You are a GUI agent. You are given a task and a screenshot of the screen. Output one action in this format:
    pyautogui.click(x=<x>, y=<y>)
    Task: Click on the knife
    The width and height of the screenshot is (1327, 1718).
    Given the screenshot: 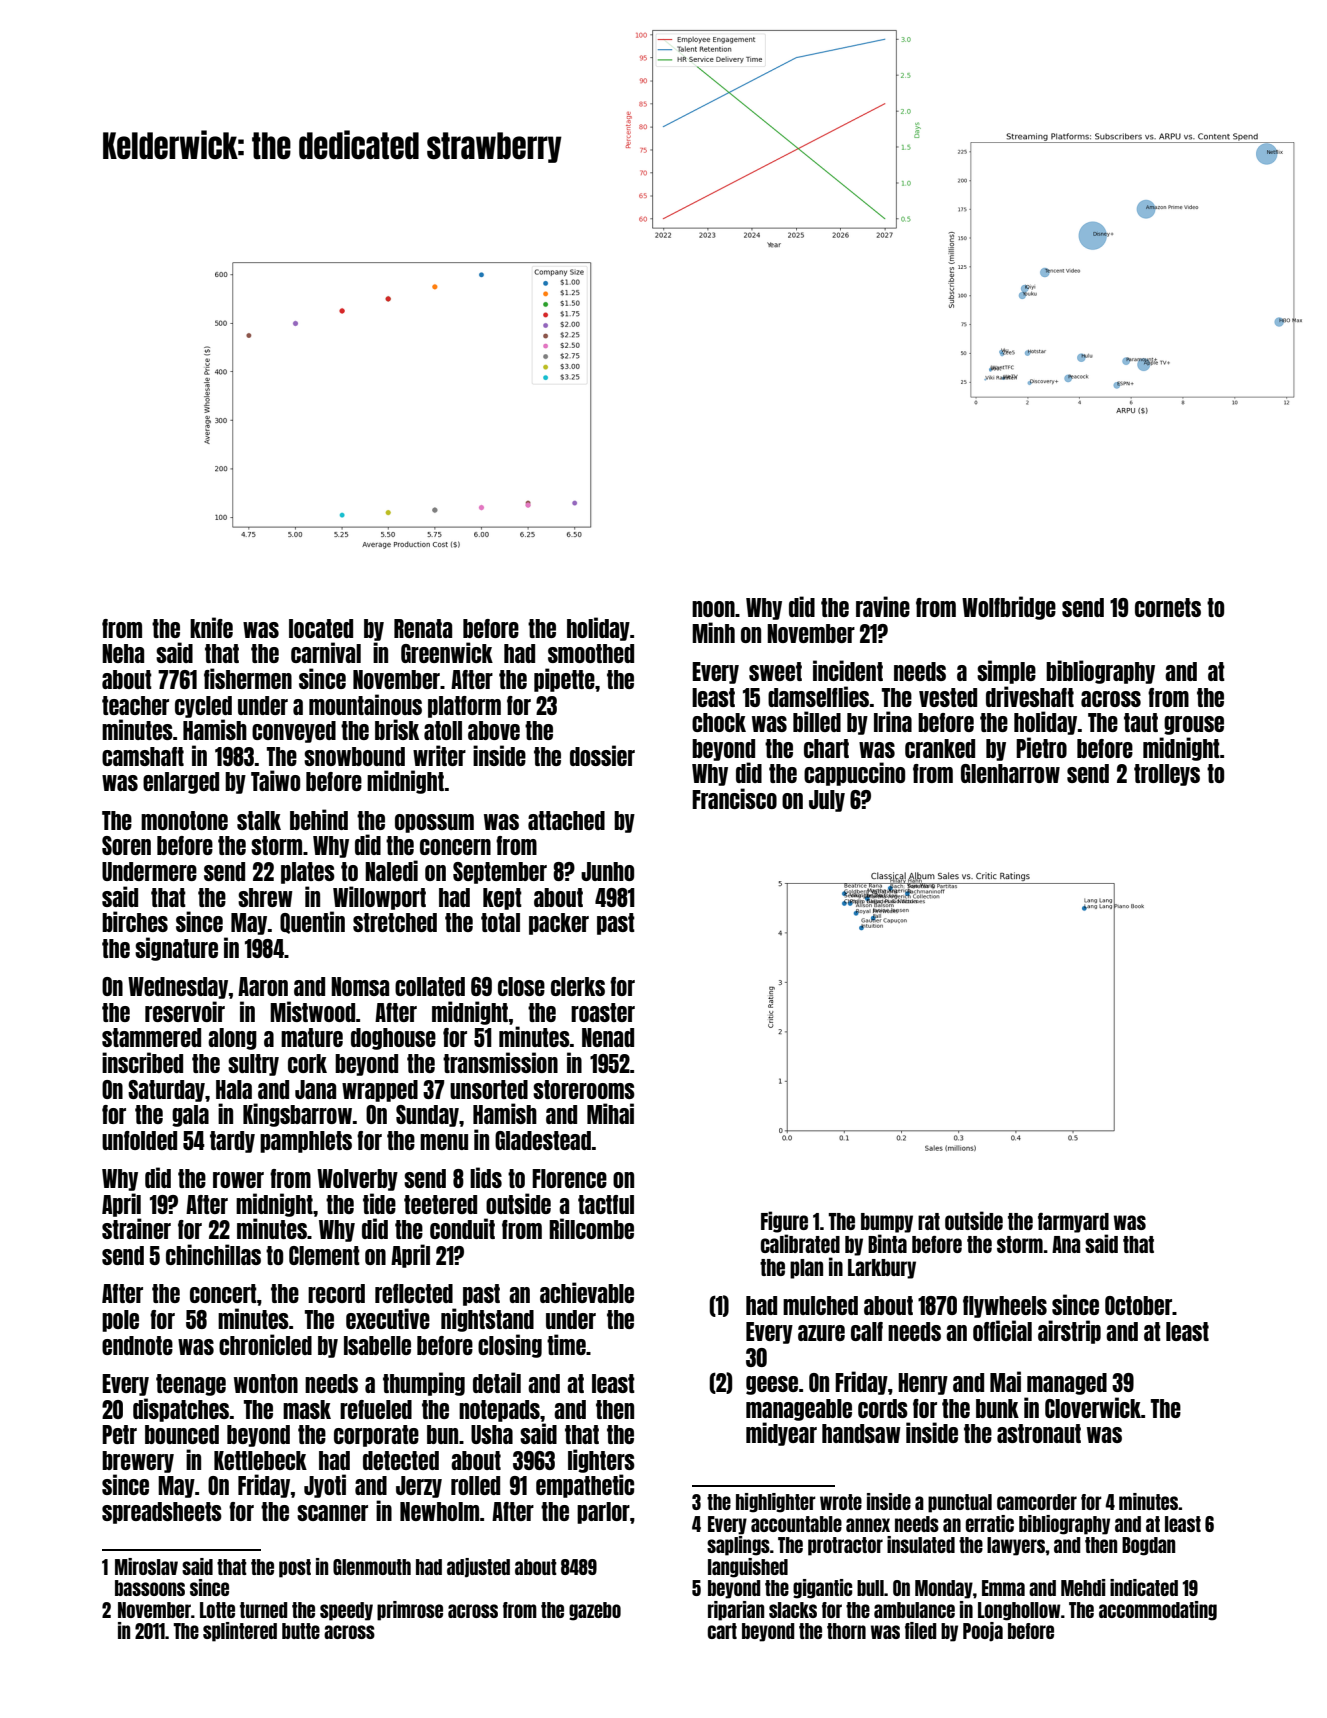 What is the action you would take?
    pyautogui.click(x=211, y=627)
